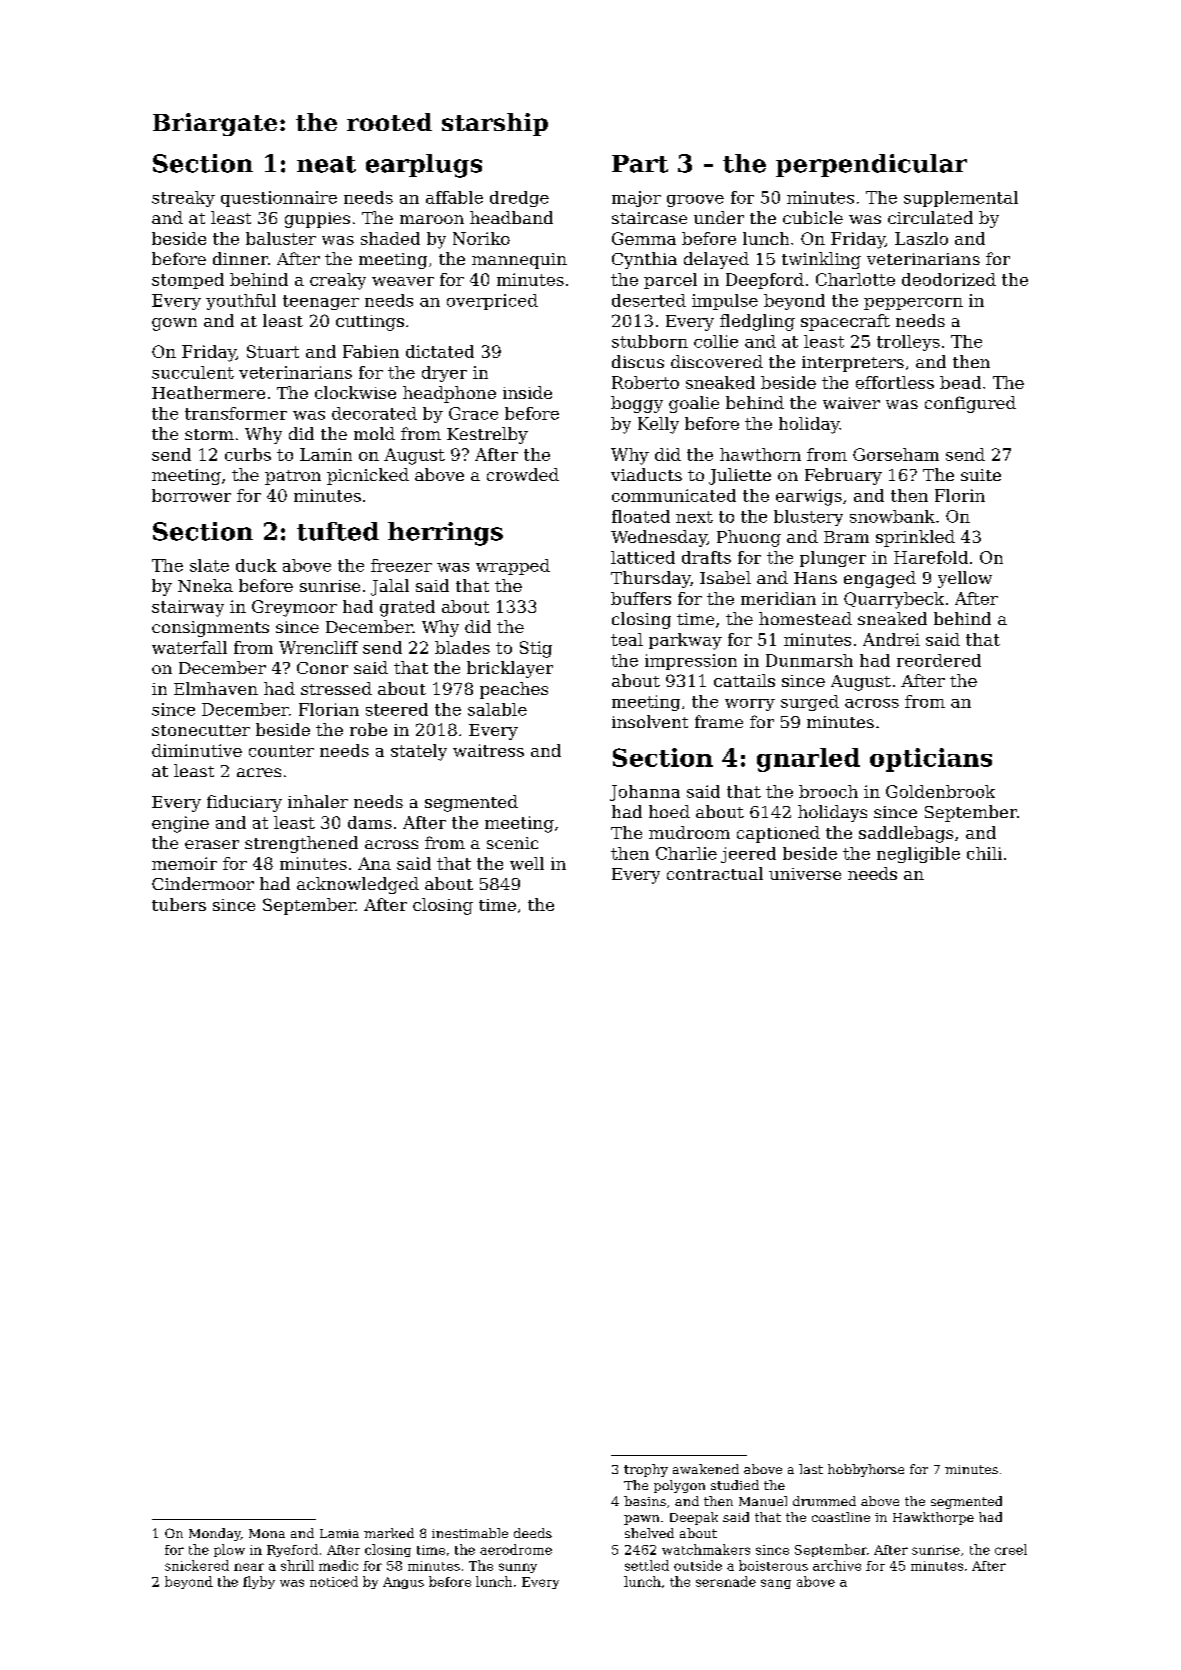 This screenshot has height=1670, width=1181. Describe the element at coordinates (647, 1565) in the screenshot. I see `settled` at that location.
